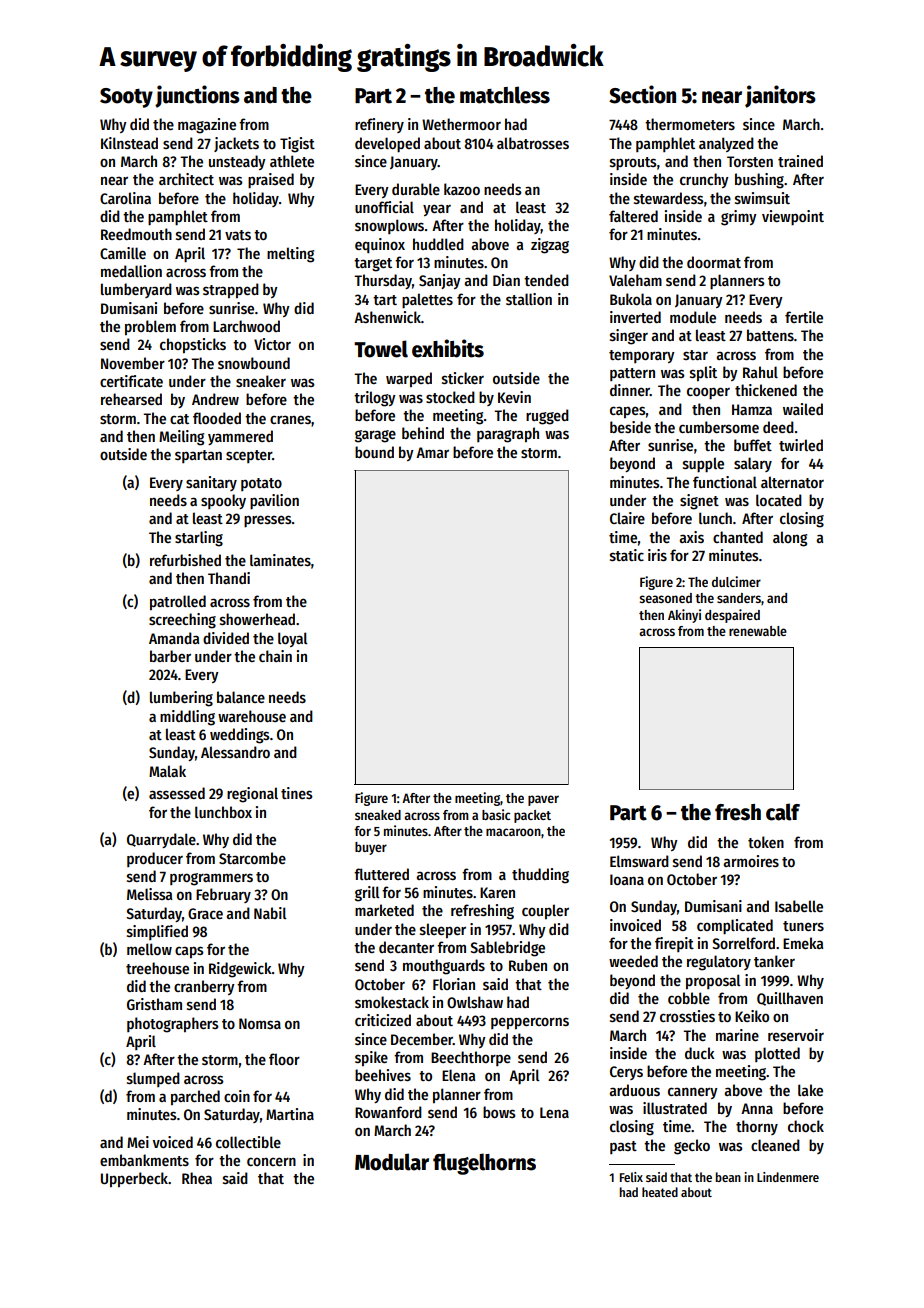  What do you see at coordinates (144, 1160) in the document?
I see `embankments` at bounding box center [144, 1160].
